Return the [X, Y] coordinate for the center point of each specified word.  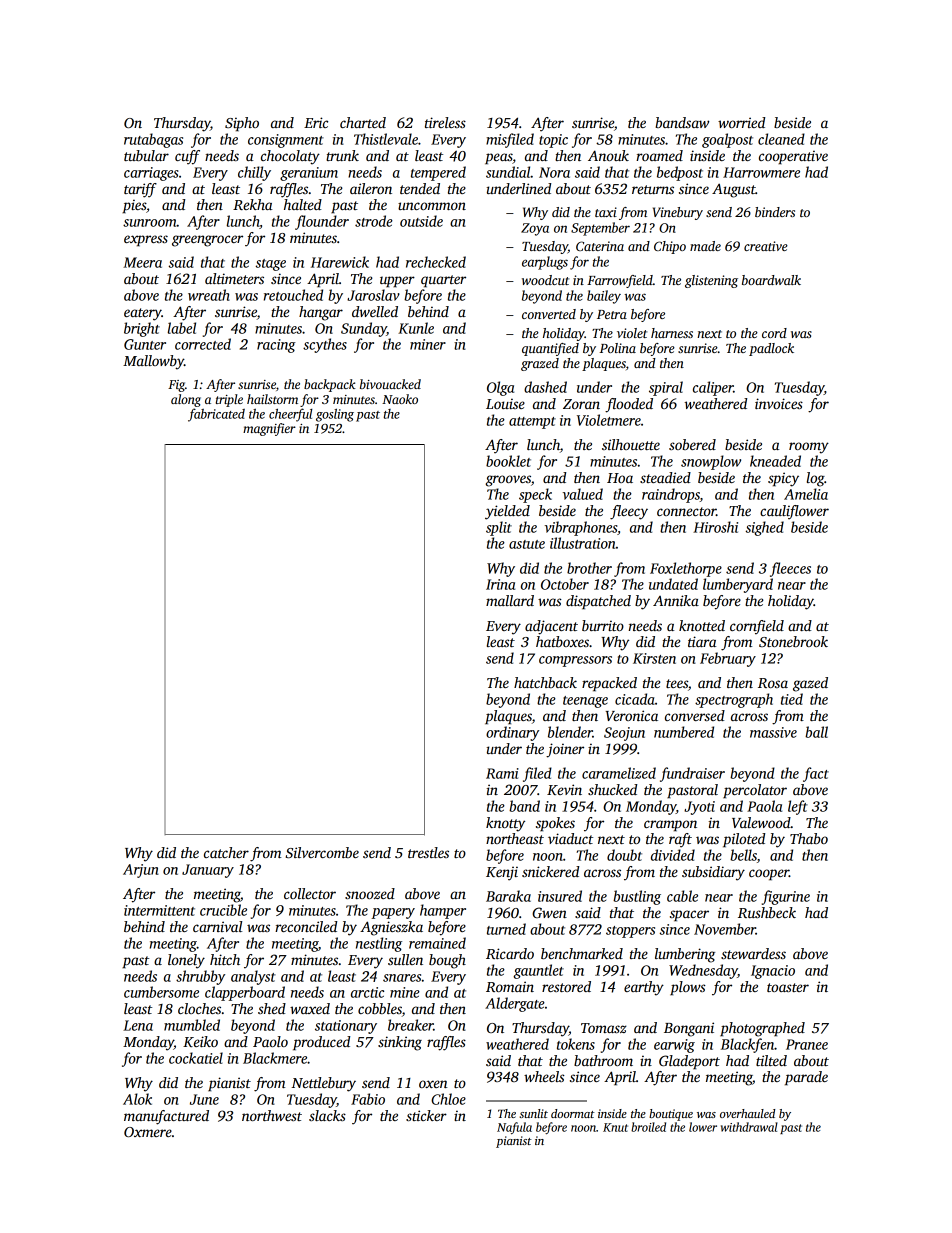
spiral [666, 388]
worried [741, 122]
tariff [140, 190]
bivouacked [390, 384]
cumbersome [161, 992]
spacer [689, 916]
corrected [203, 344]
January [208, 871]
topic [553, 141]
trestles [428, 852]
